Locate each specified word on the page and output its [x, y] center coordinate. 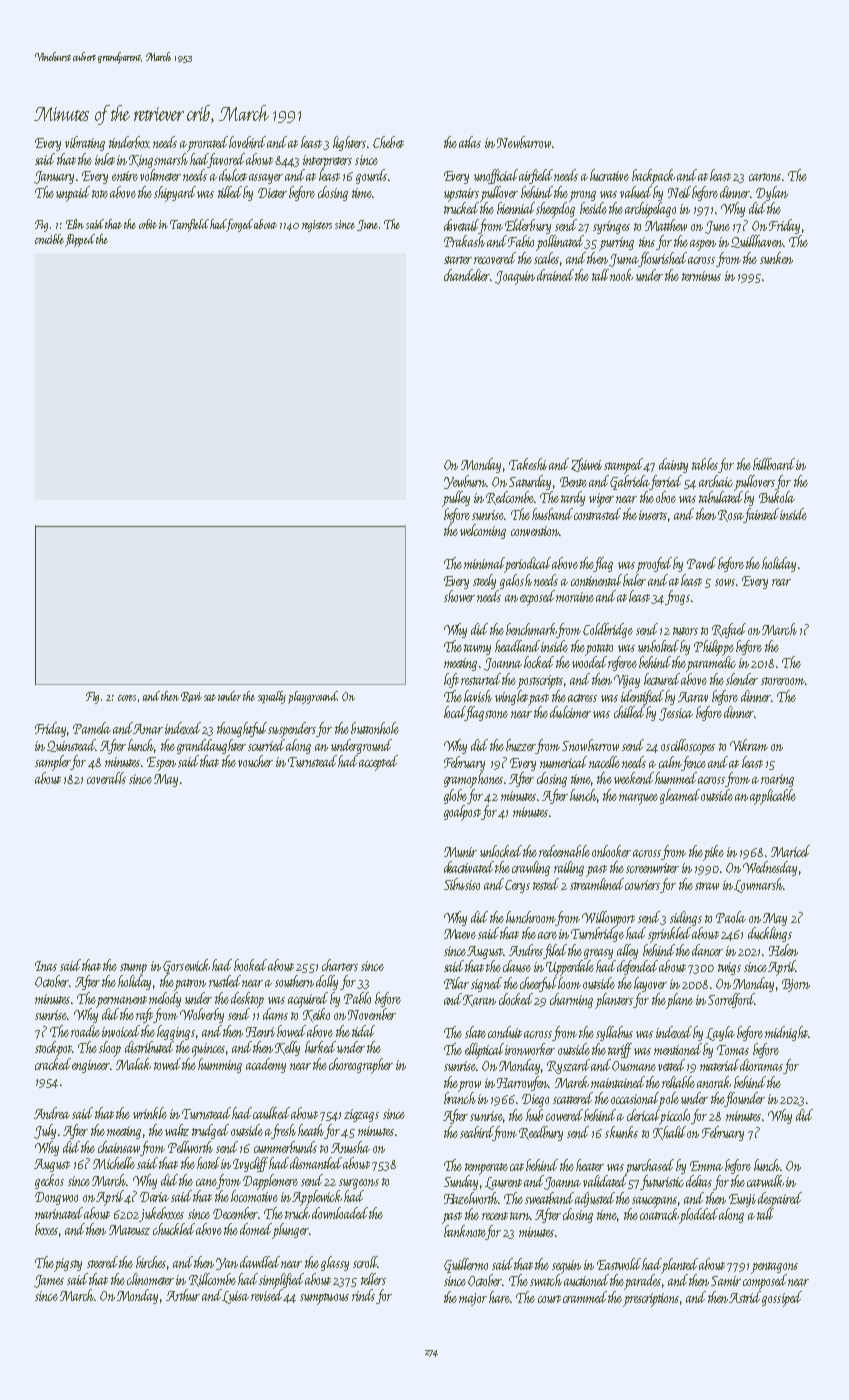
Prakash [464, 241]
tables [705, 464]
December [235, 1213]
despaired [780, 1200]
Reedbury [541, 1133]
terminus [701, 276]
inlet [105, 159]
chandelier [467, 275]
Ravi [191, 697]
